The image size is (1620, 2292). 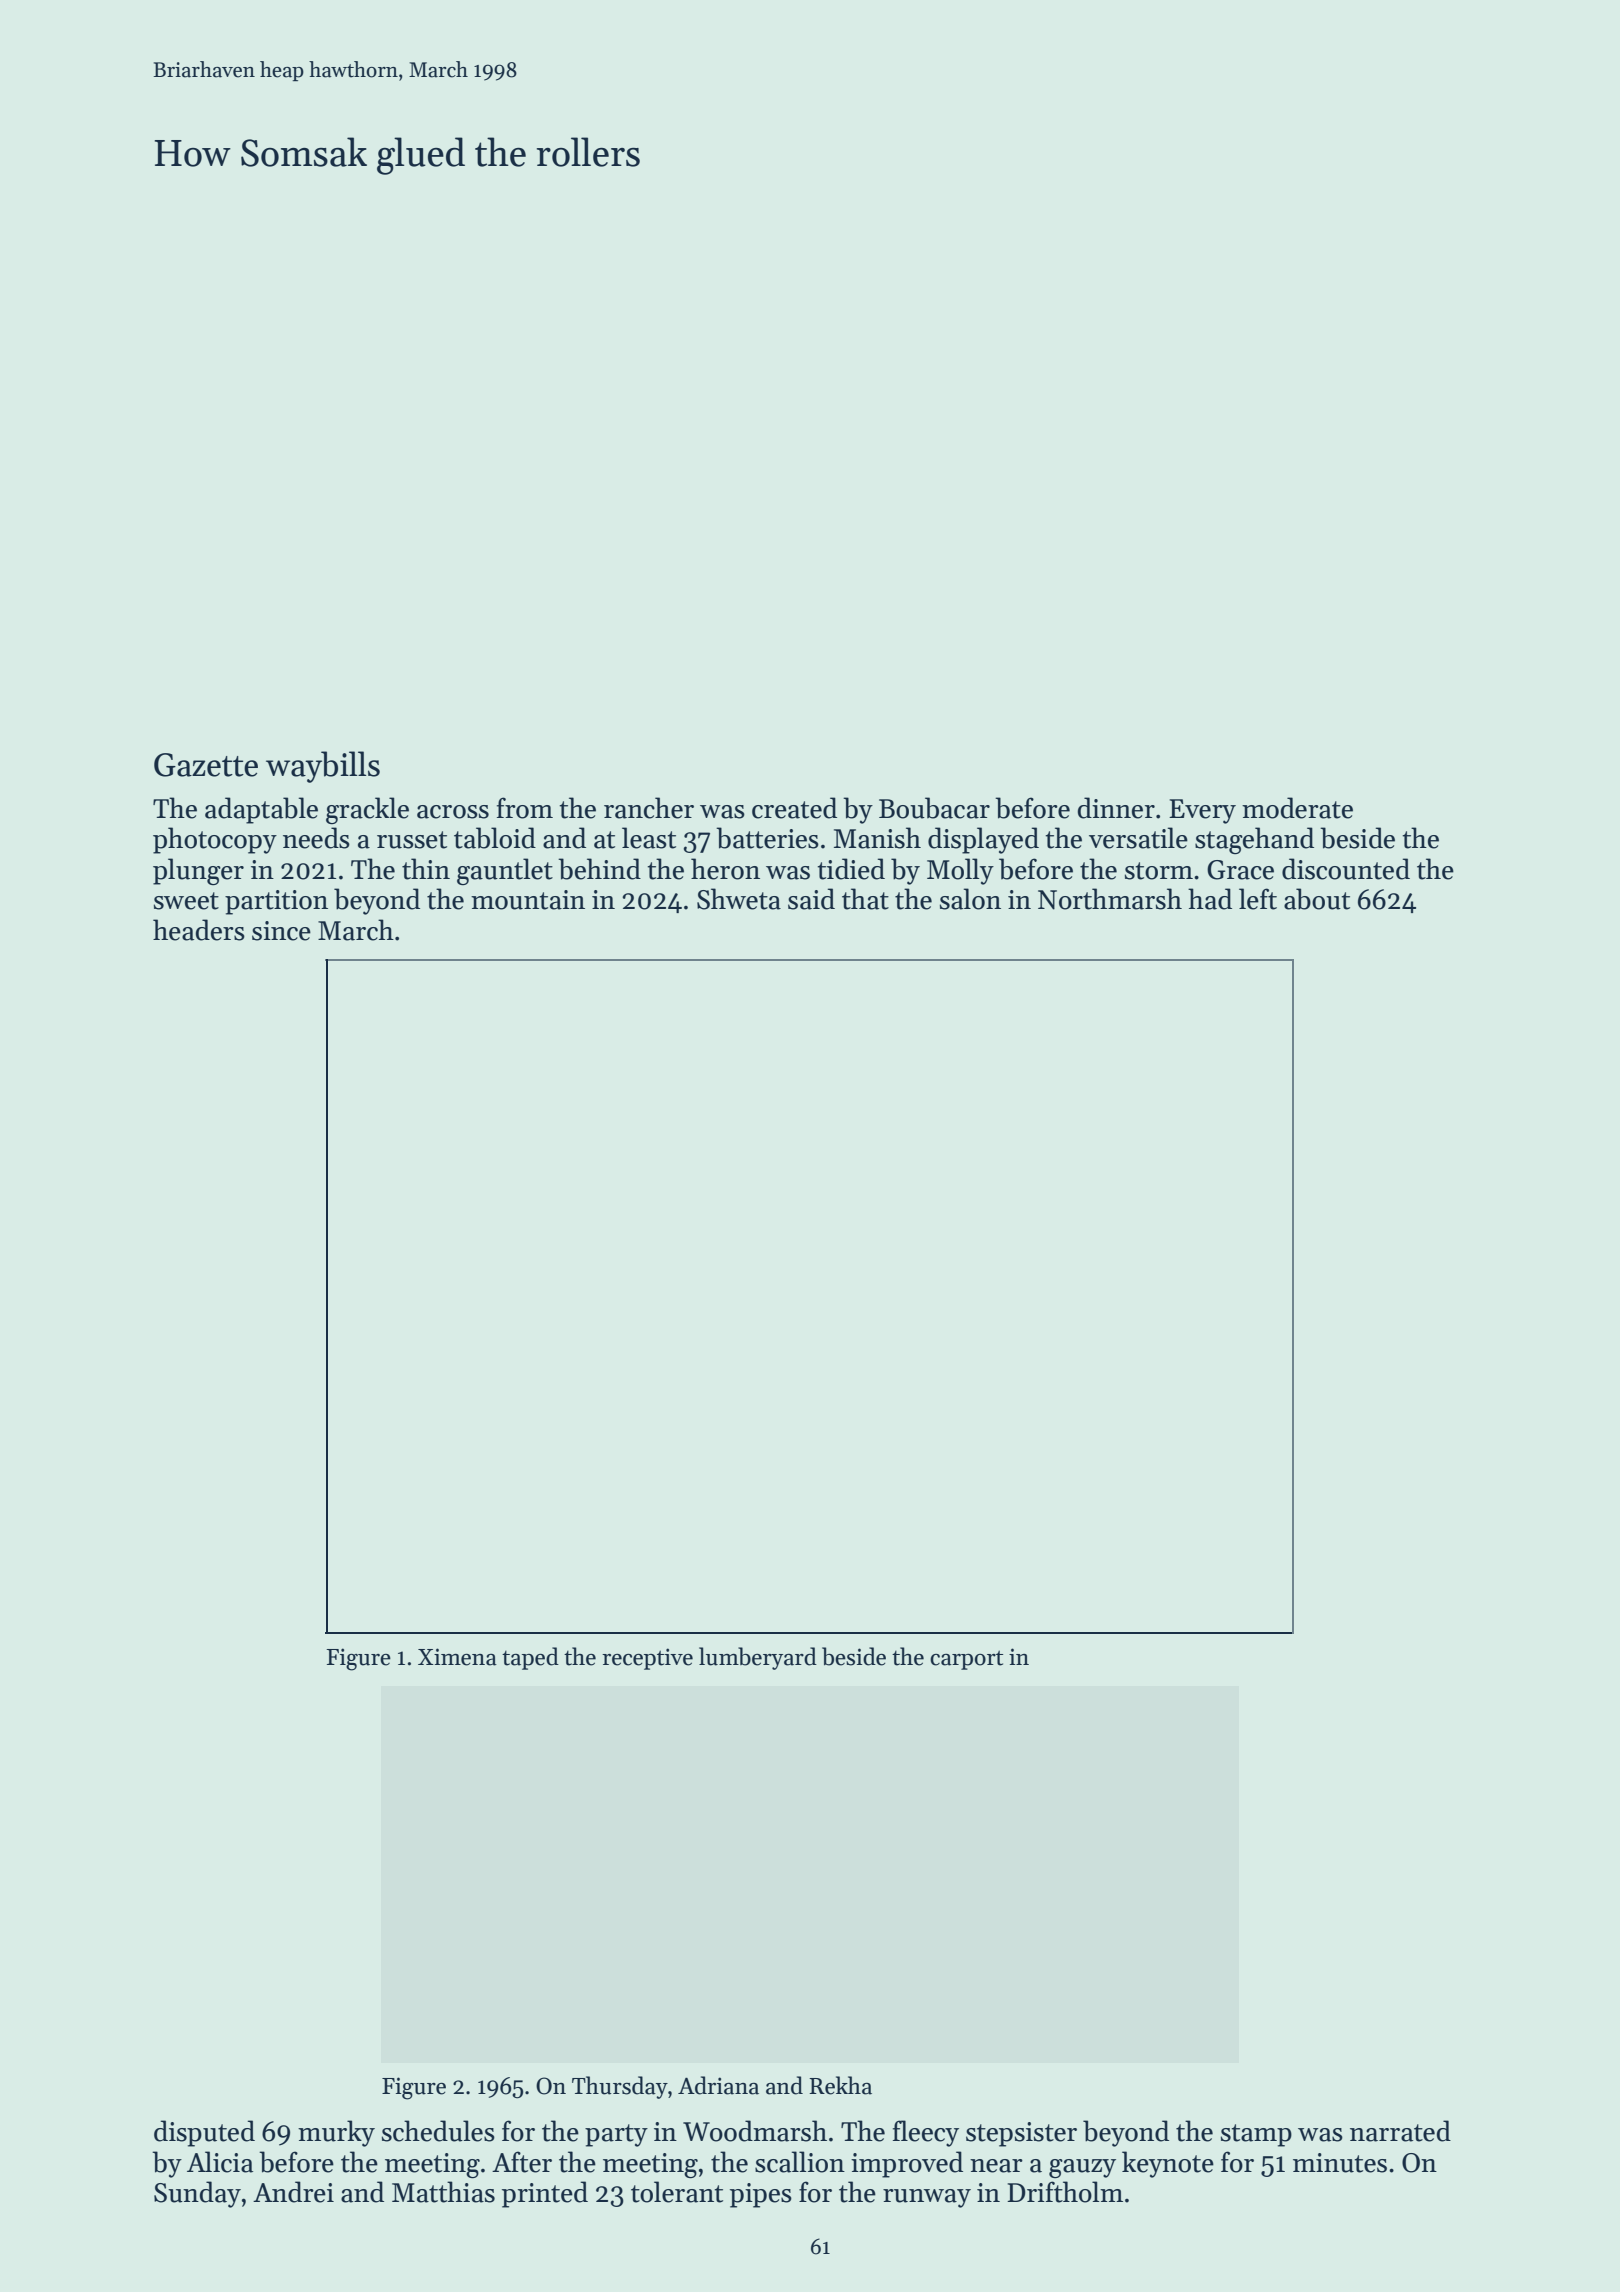 I want to click on Rekha, so click(x=840, y=2085).
